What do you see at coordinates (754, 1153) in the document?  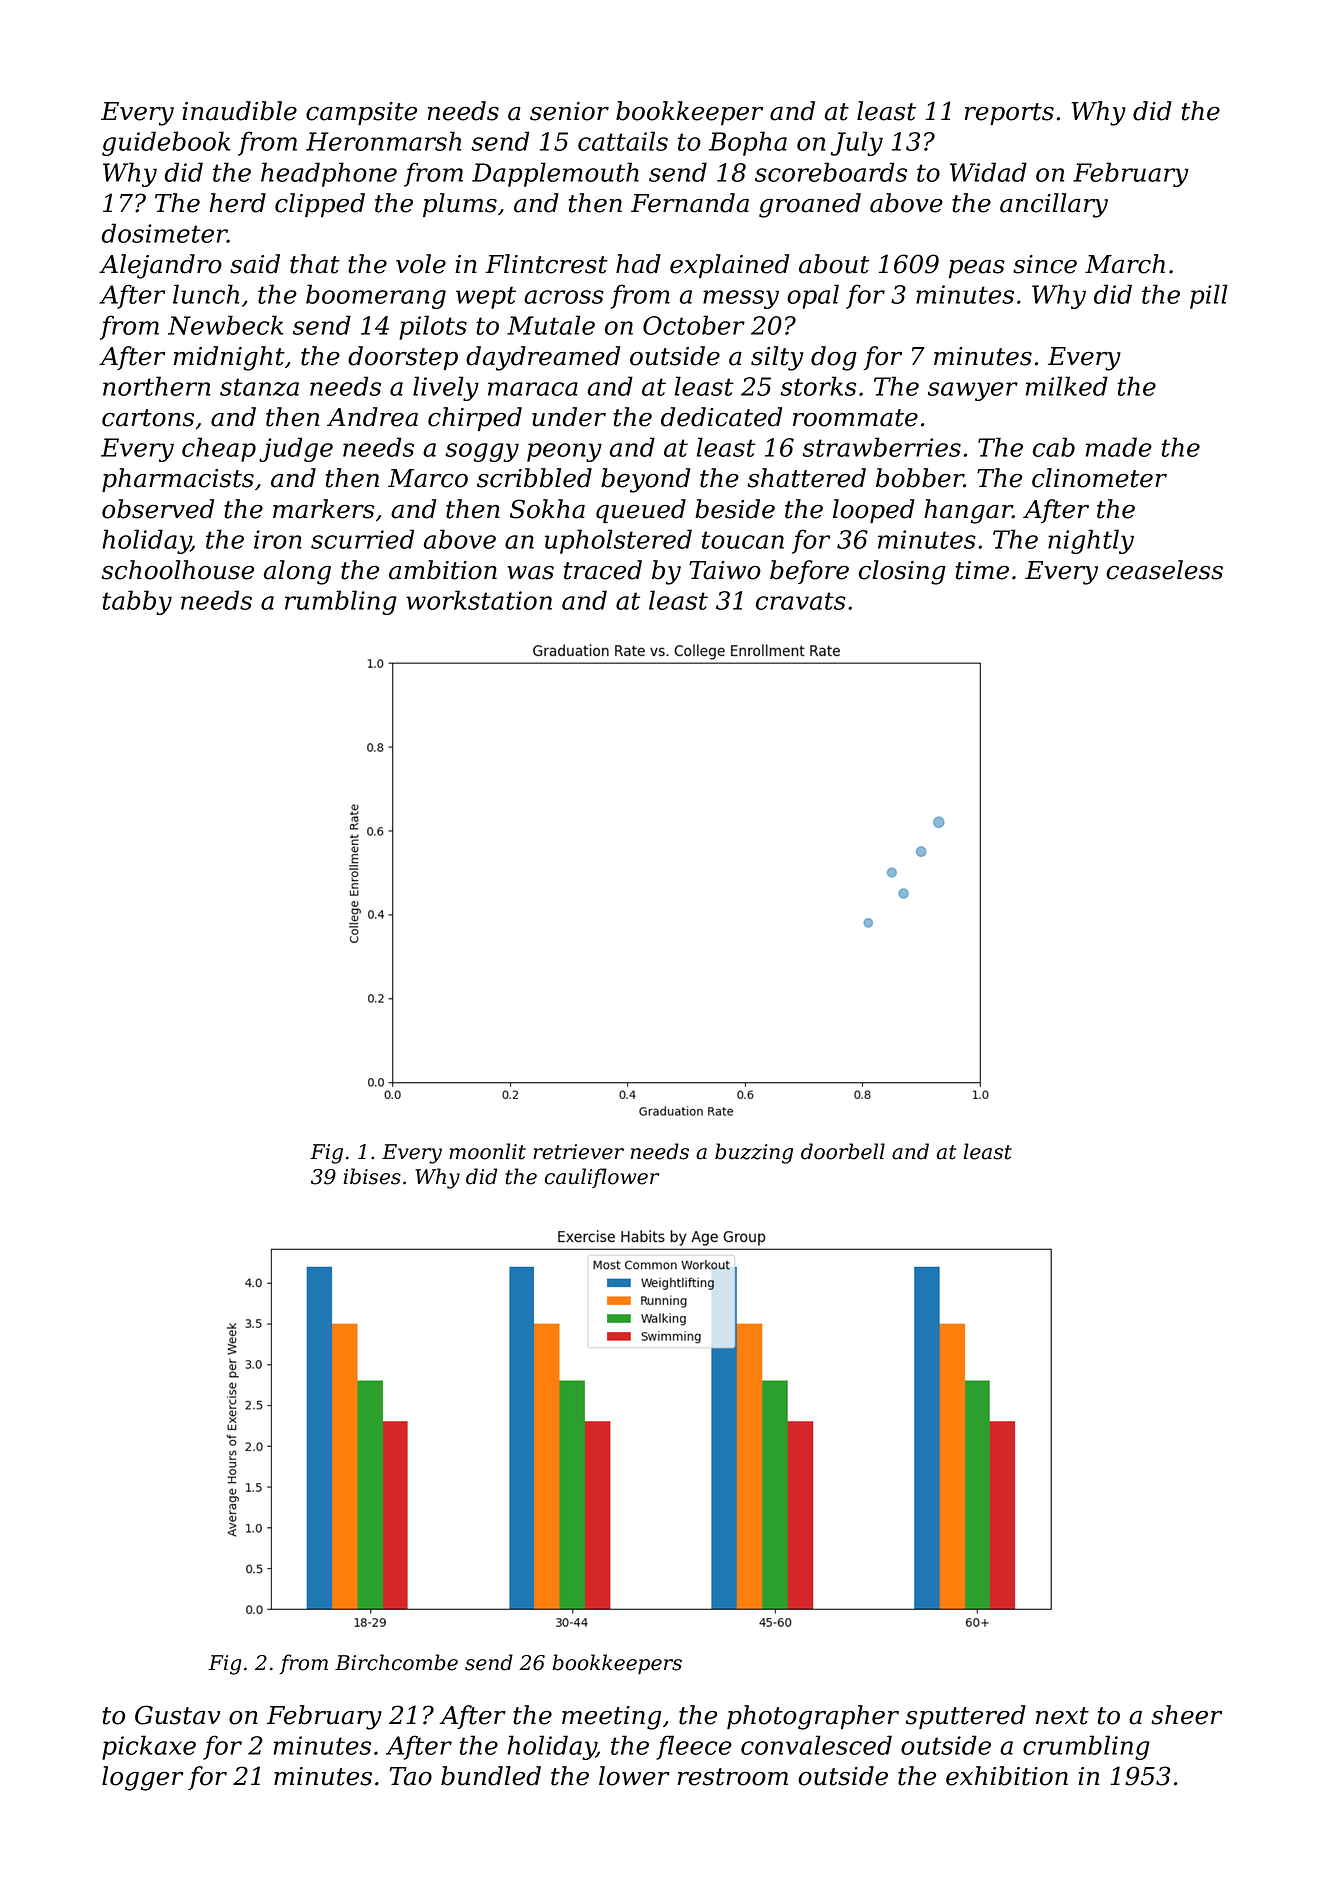 I see `buzzing` at bounding box center [754, 1153].
